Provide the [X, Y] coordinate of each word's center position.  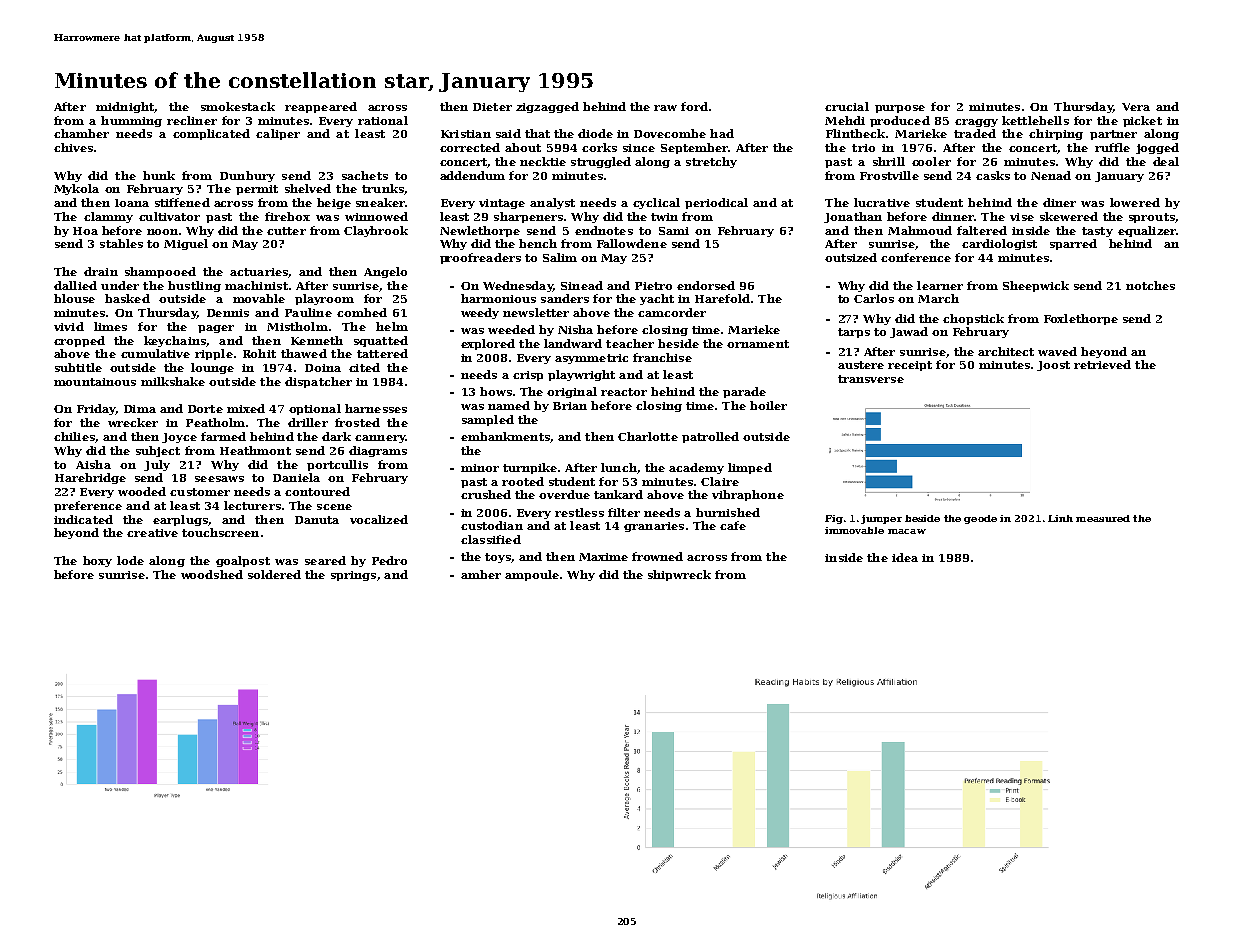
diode [595, 133]
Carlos [874, 298]
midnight [125, 107]
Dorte [205, 409]
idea [905, 557]
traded [975, 133]
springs [353, 576]
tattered [382, 353]
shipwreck [679, 575]
